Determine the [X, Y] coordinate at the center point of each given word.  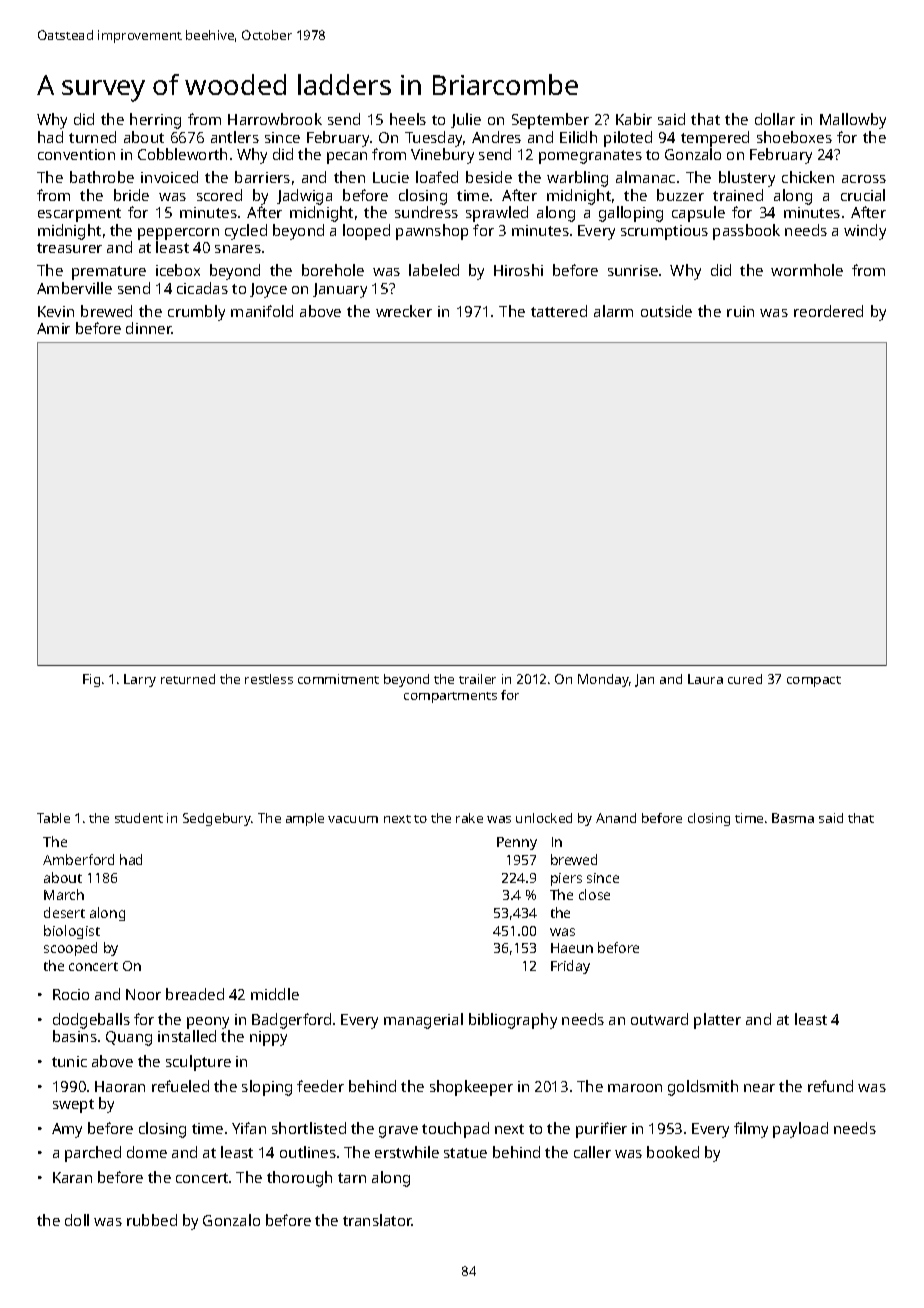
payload [800, 1130]
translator [377, 1220]
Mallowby [853, 121]
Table [53, 818]
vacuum [353, 819]
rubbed [152, 1220]
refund [830, 1086]
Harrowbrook [275, 119]
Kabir [634, 119]
